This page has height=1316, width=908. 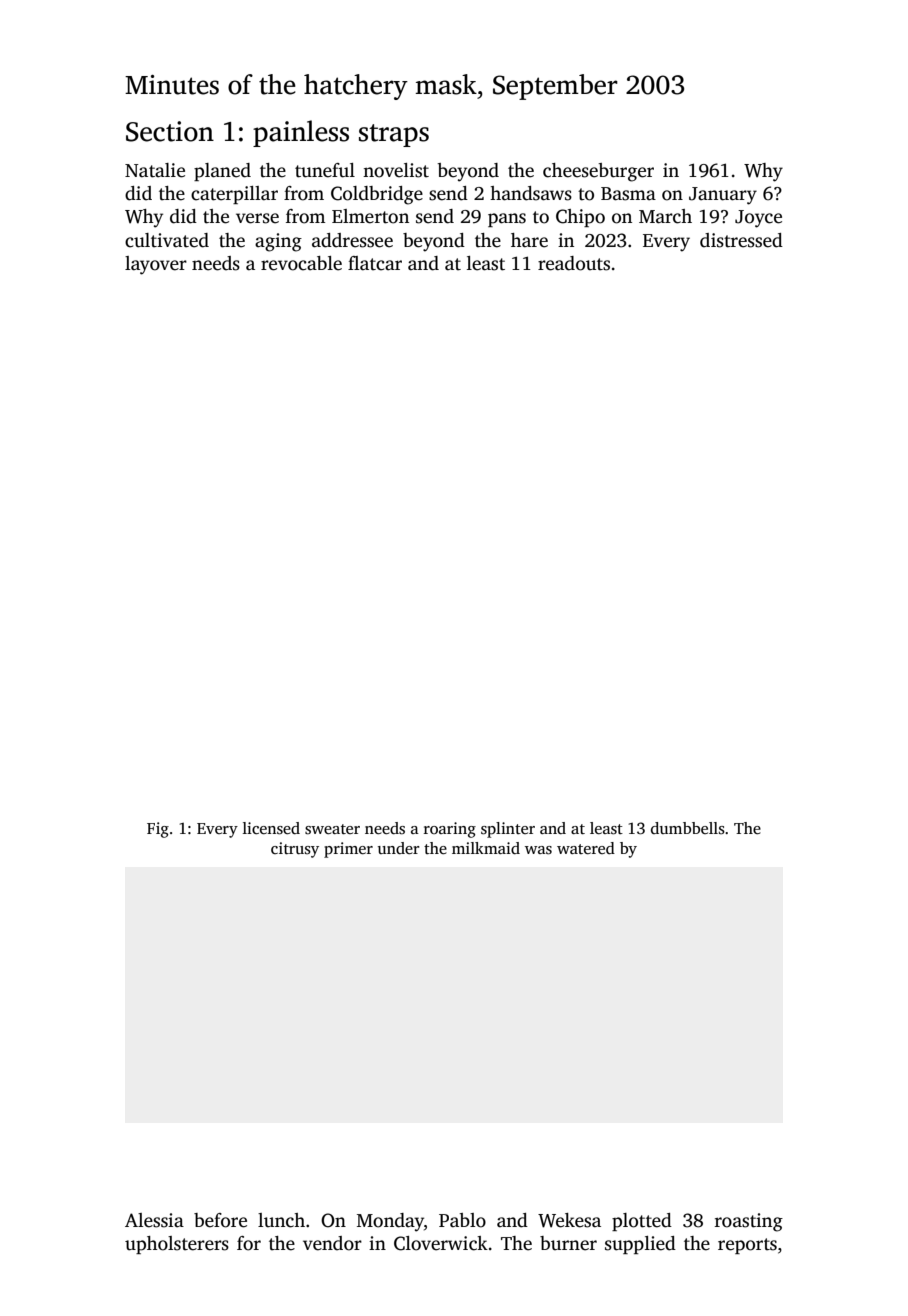 I want to click on watered, so click(x=586, y=848).
